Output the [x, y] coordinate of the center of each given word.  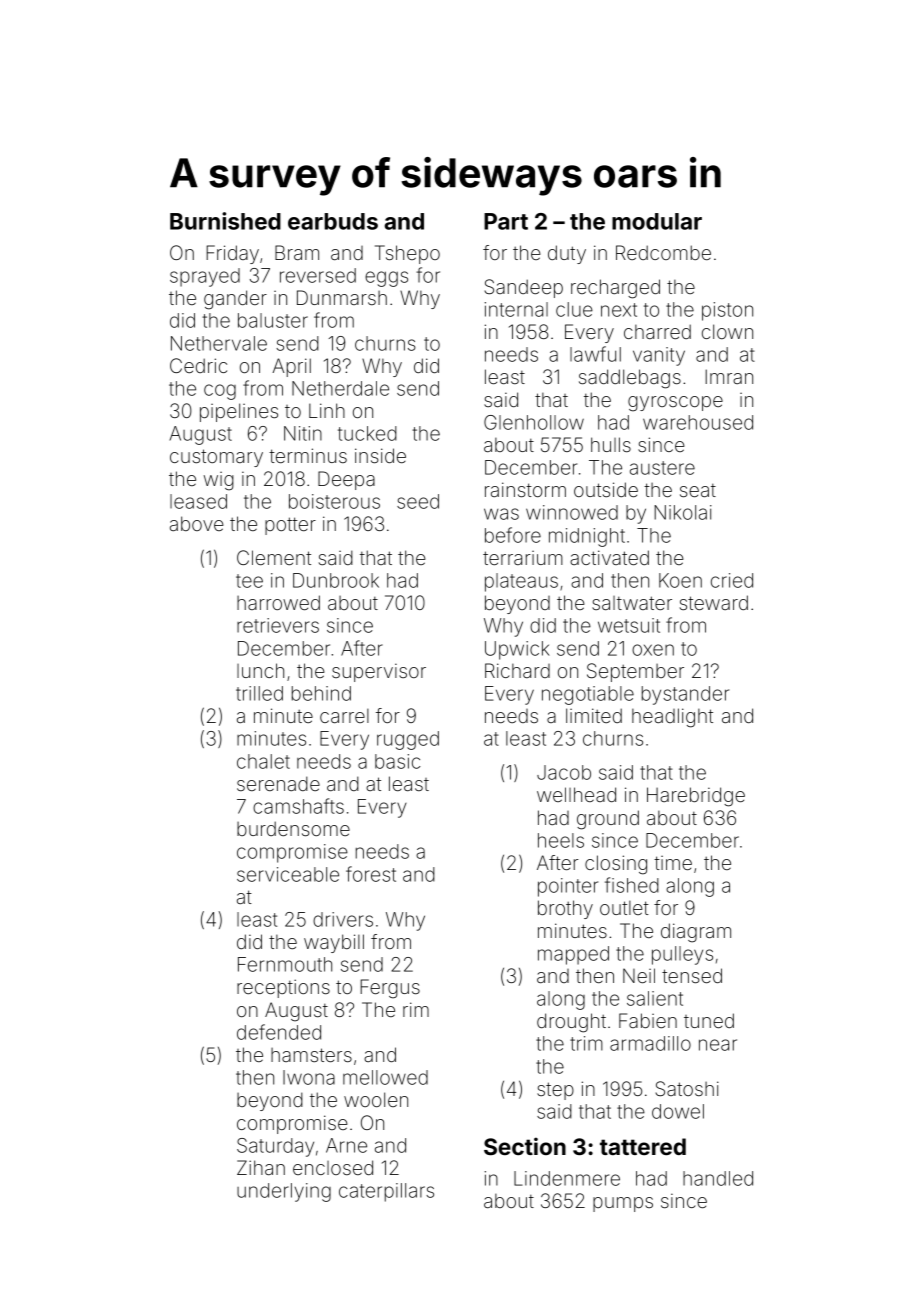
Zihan [261, 1167]
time [673, 863]
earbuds [333, 221]
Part [506, 221]
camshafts [298, 806]
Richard [517, 670]
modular [657, 221]
